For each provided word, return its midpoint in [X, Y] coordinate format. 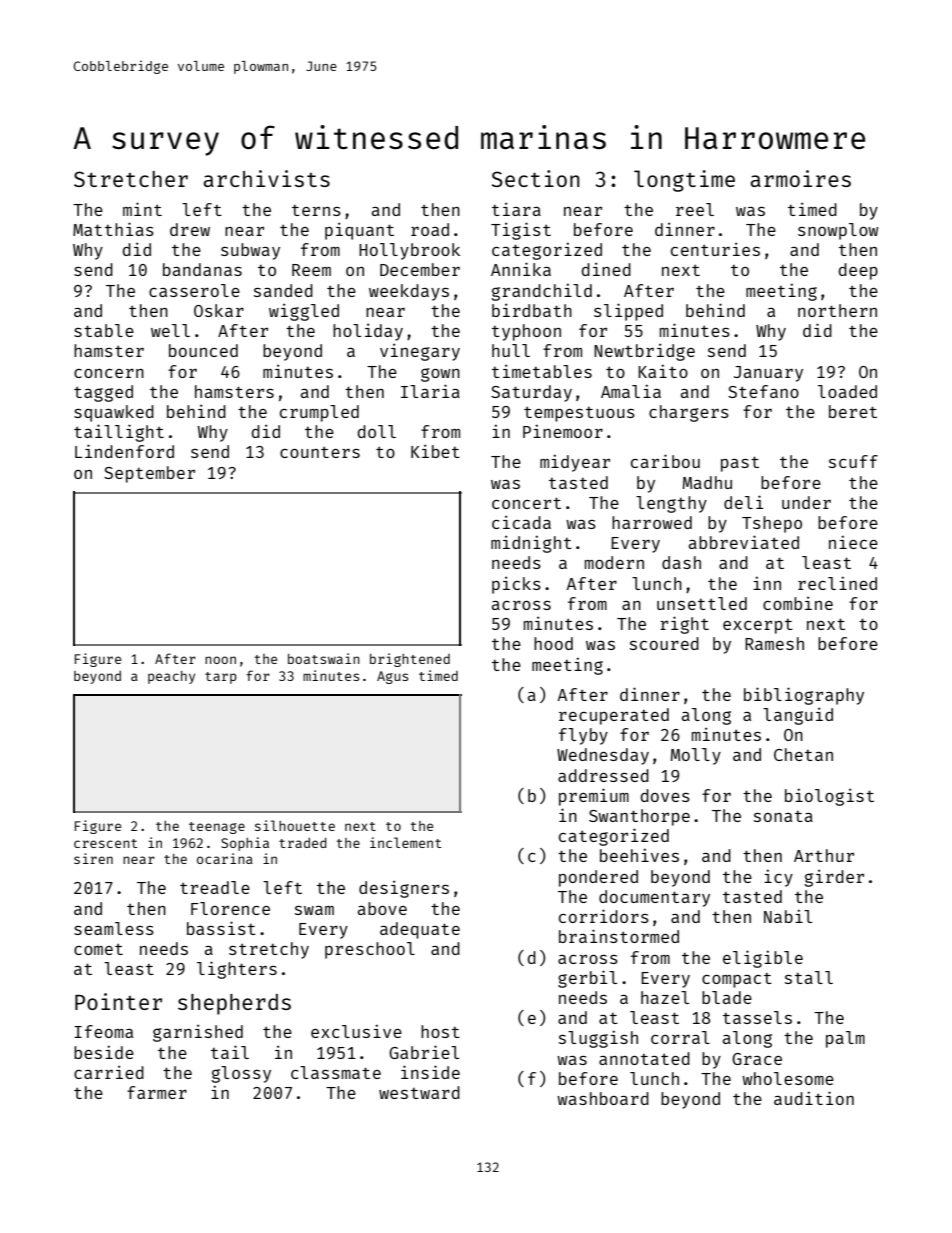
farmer [157, 1092]
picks [516, 585]
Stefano [763, 391]
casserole [194, 290]
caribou [665, 461]
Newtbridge [644, 352]
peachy [171, 677]
